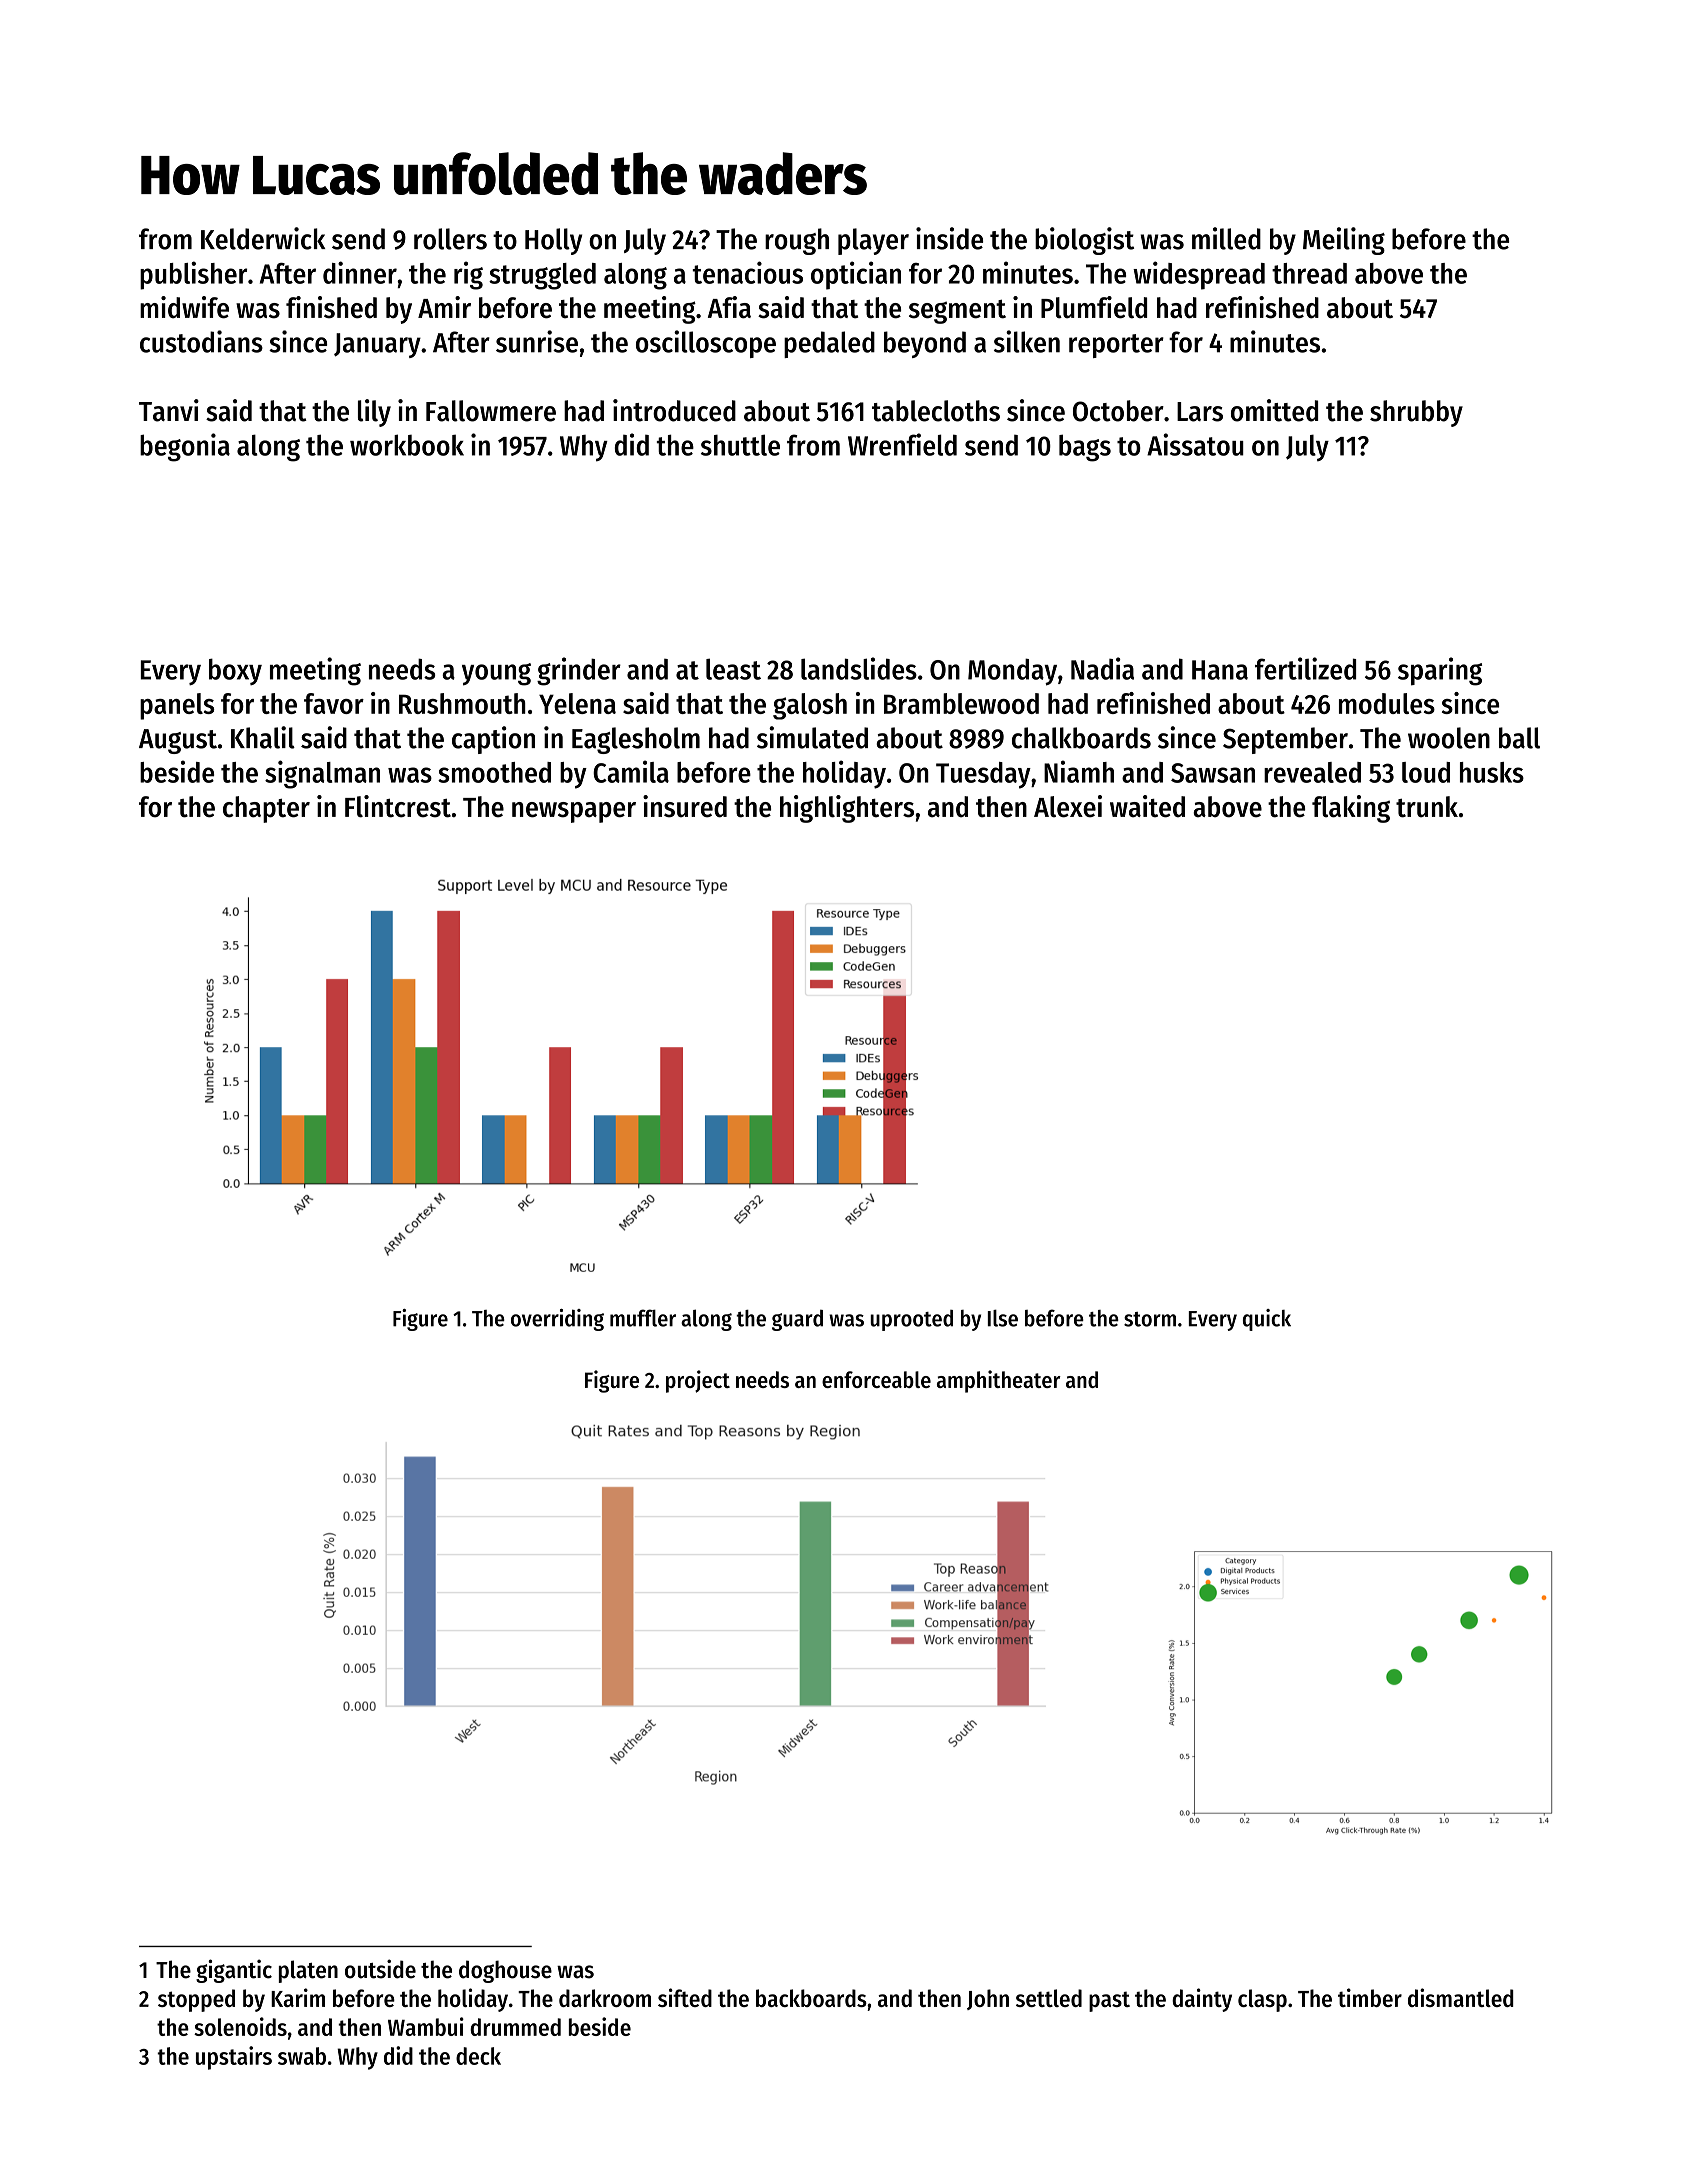  Describe the element at coordinates (876, 1379) in the document. I see `enforceable` at that location.
